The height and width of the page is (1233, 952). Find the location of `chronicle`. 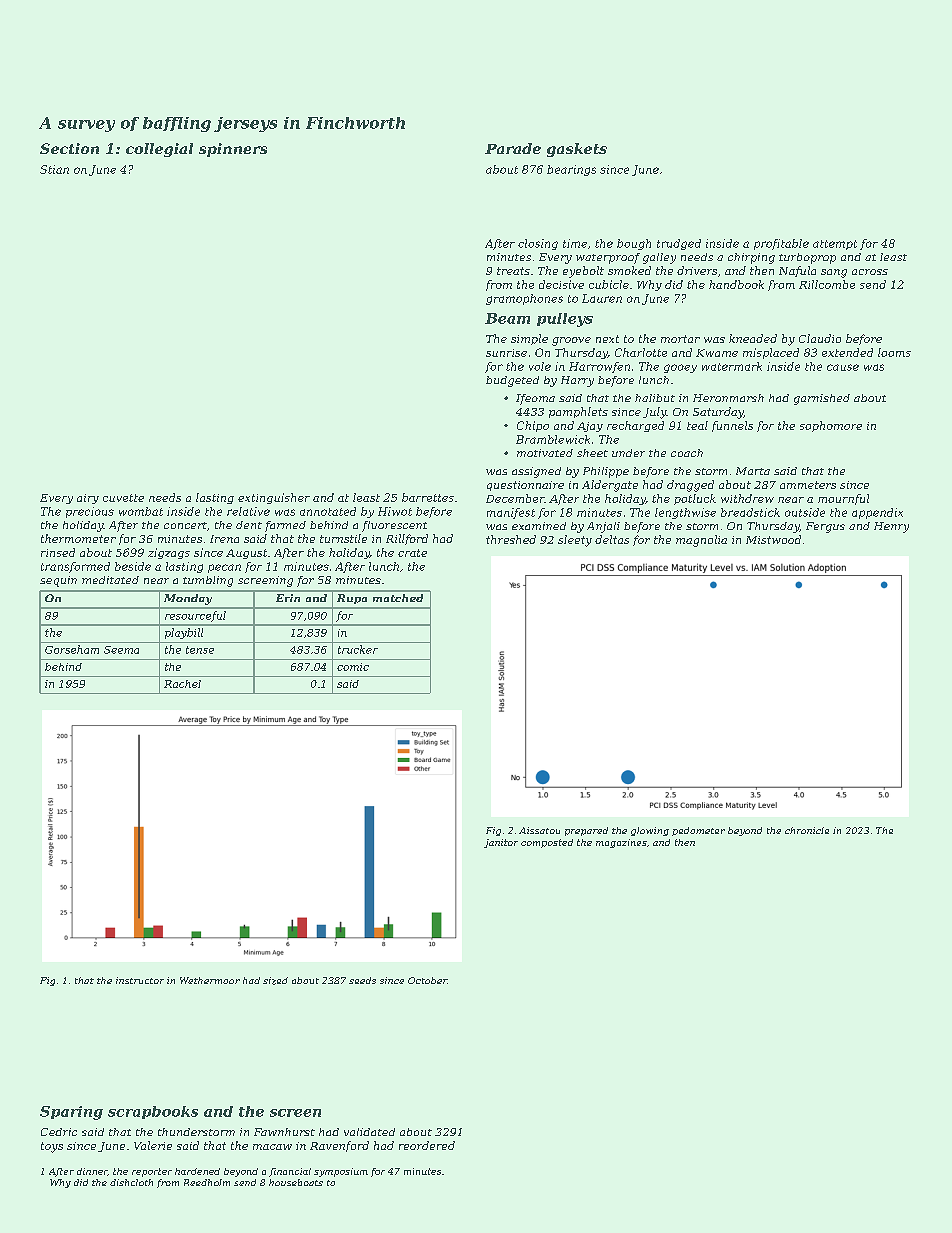

chronicle is located at coordinates (807, 830).
